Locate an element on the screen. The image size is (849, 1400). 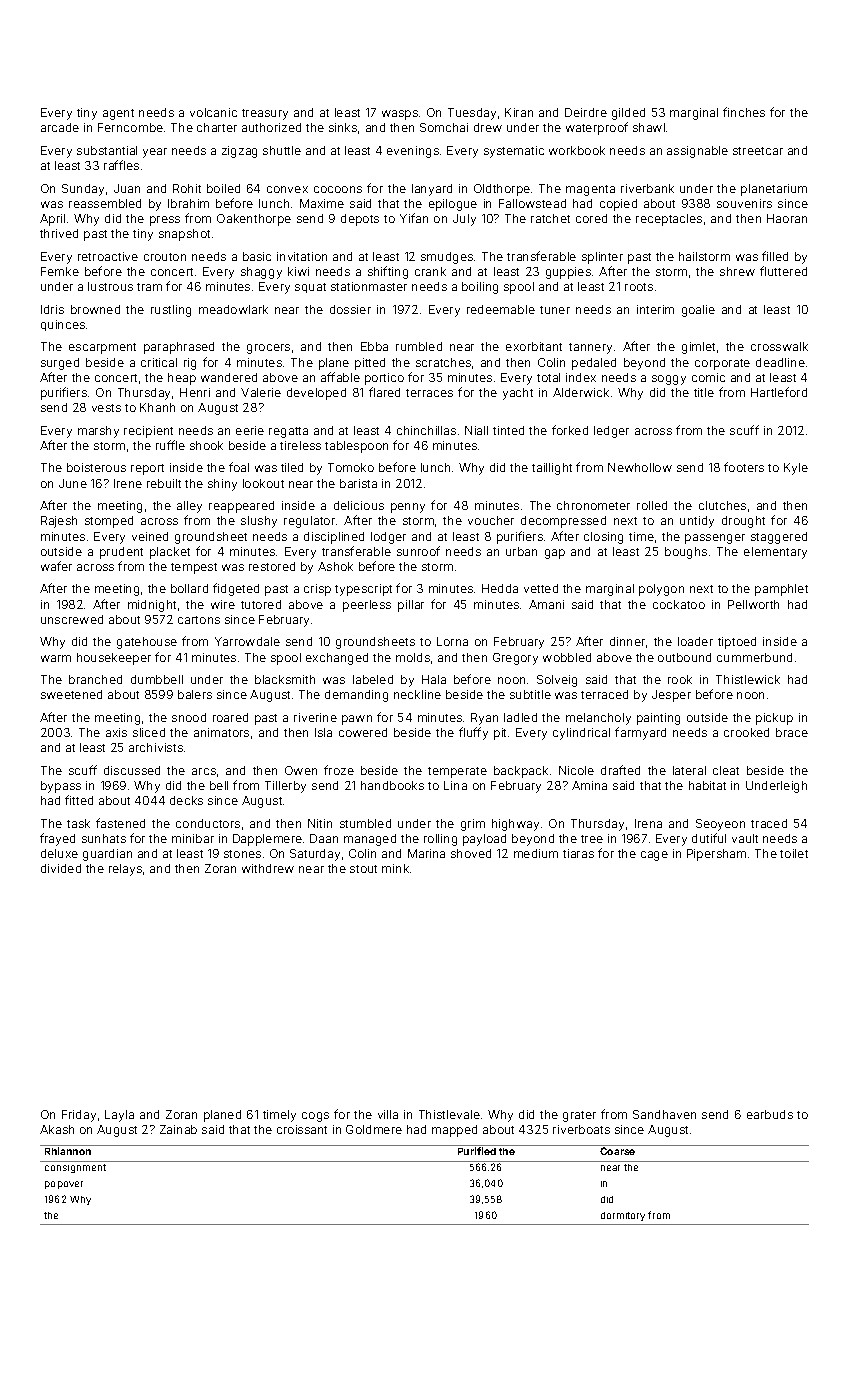
popover is located at coordinates (64, 1185).
